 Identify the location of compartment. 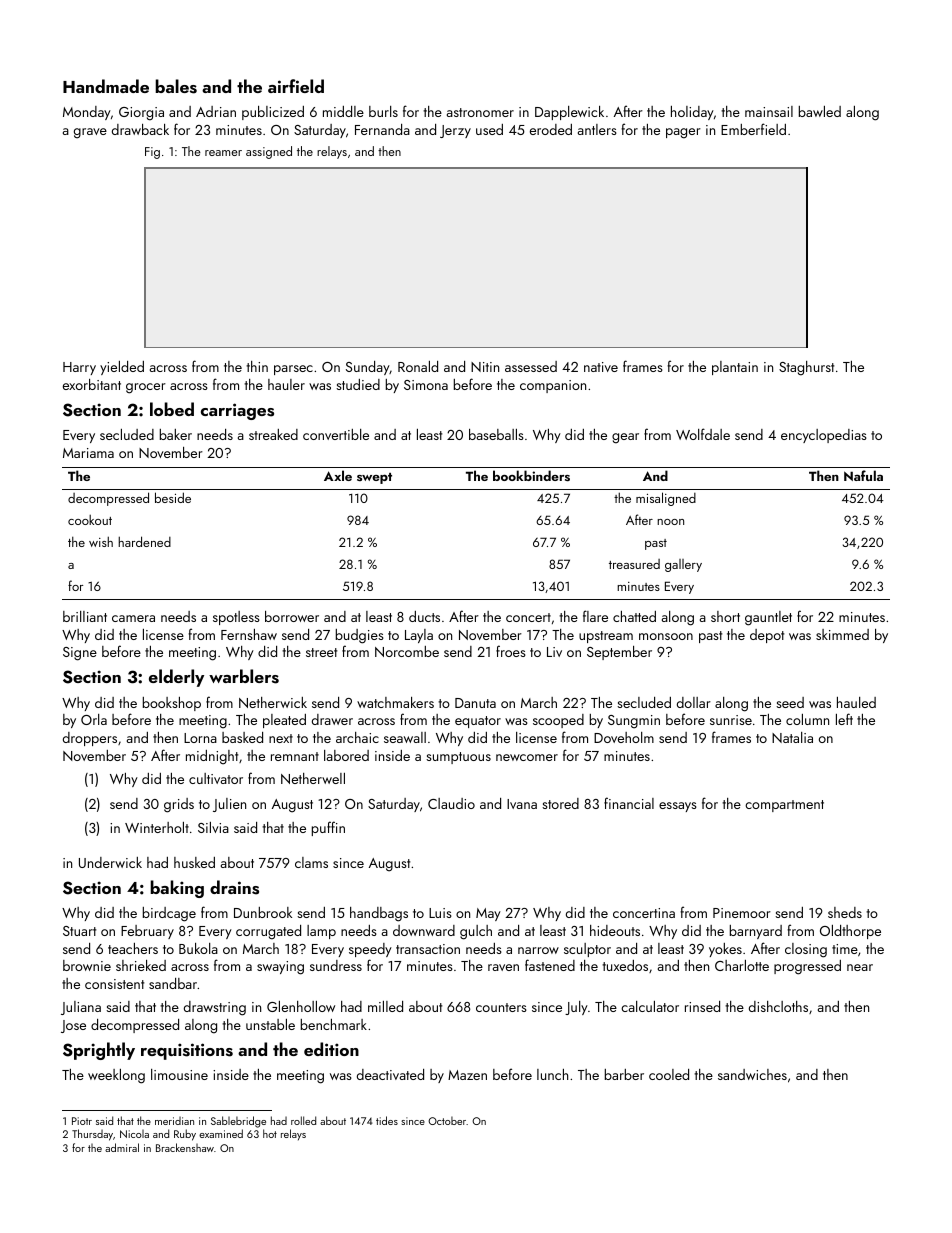
(784, 806).
